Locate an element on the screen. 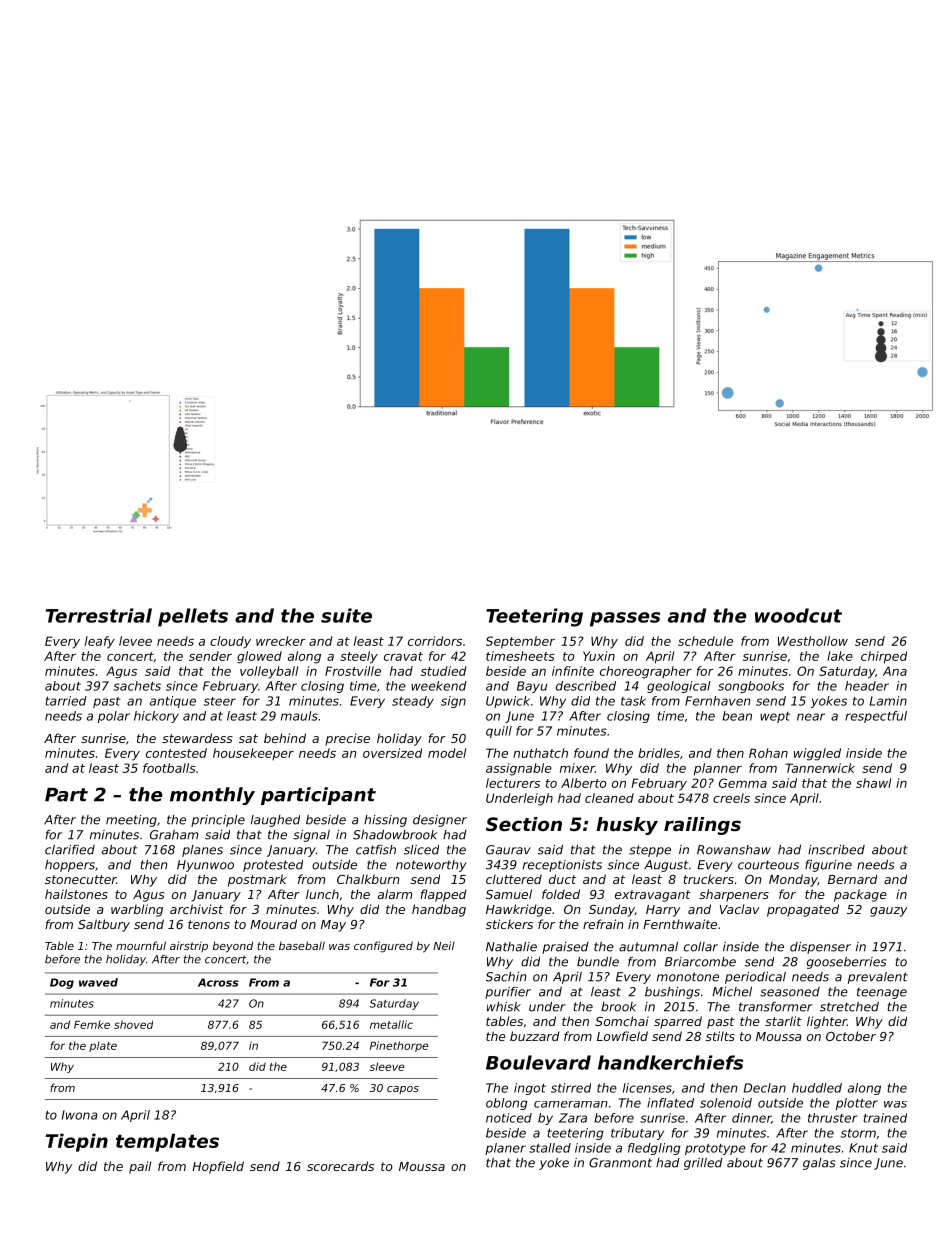 The height and width of the screenshot is (1233, 952). corridors is located at coordinates (435, 641).
